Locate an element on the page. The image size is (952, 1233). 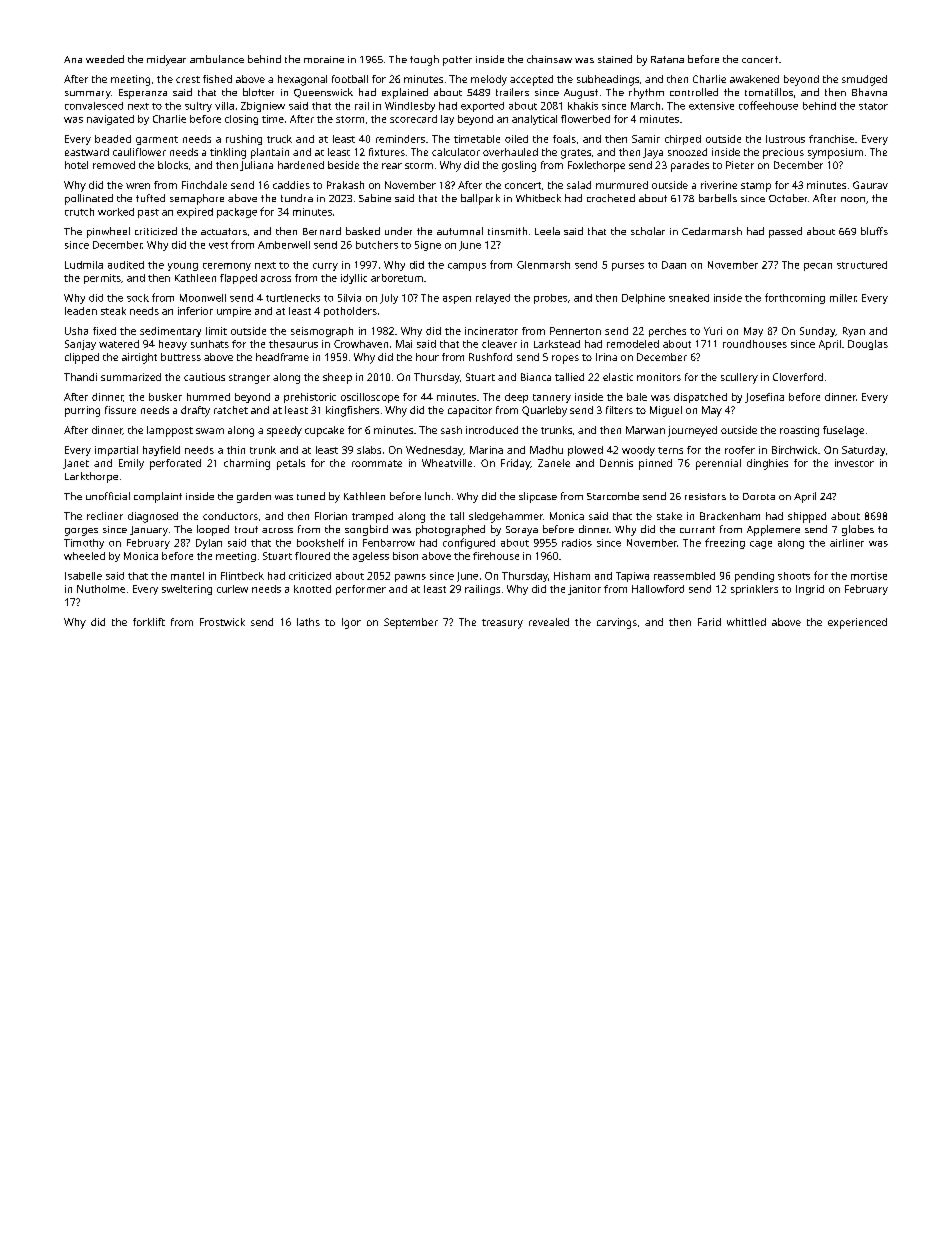
Whitbeck is located at coordinates (538, 198).
